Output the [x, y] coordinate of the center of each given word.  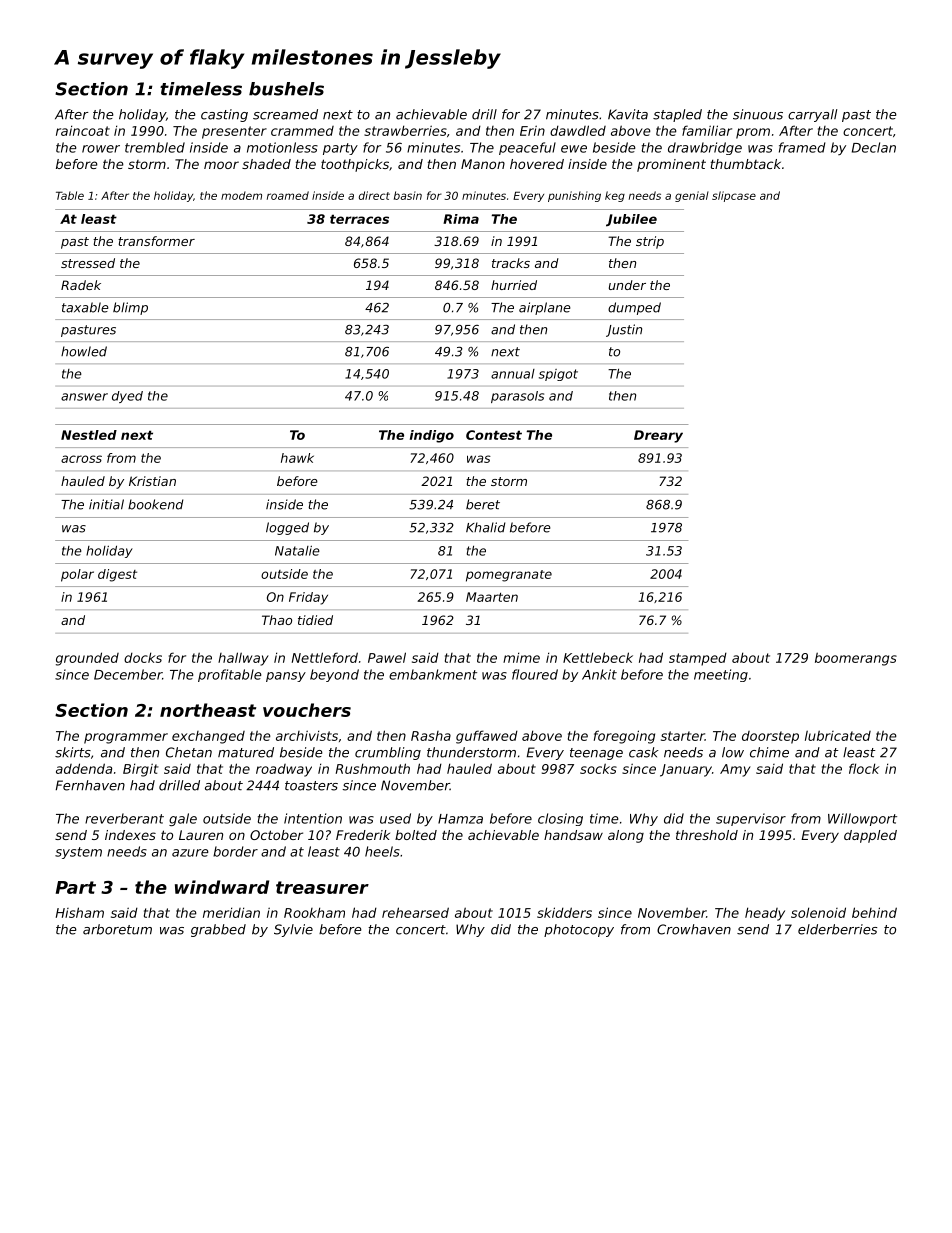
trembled [155, 147]
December [128, 674]
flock [864, 768]
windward [222, 887]
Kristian [152, 481]
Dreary [658, 436]
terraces [359, 219]
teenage [596, 754]
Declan [874, 147]
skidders [564, 912]
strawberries [405, 130]
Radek [81, 285]
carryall [812, 115]
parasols [517, 397]
